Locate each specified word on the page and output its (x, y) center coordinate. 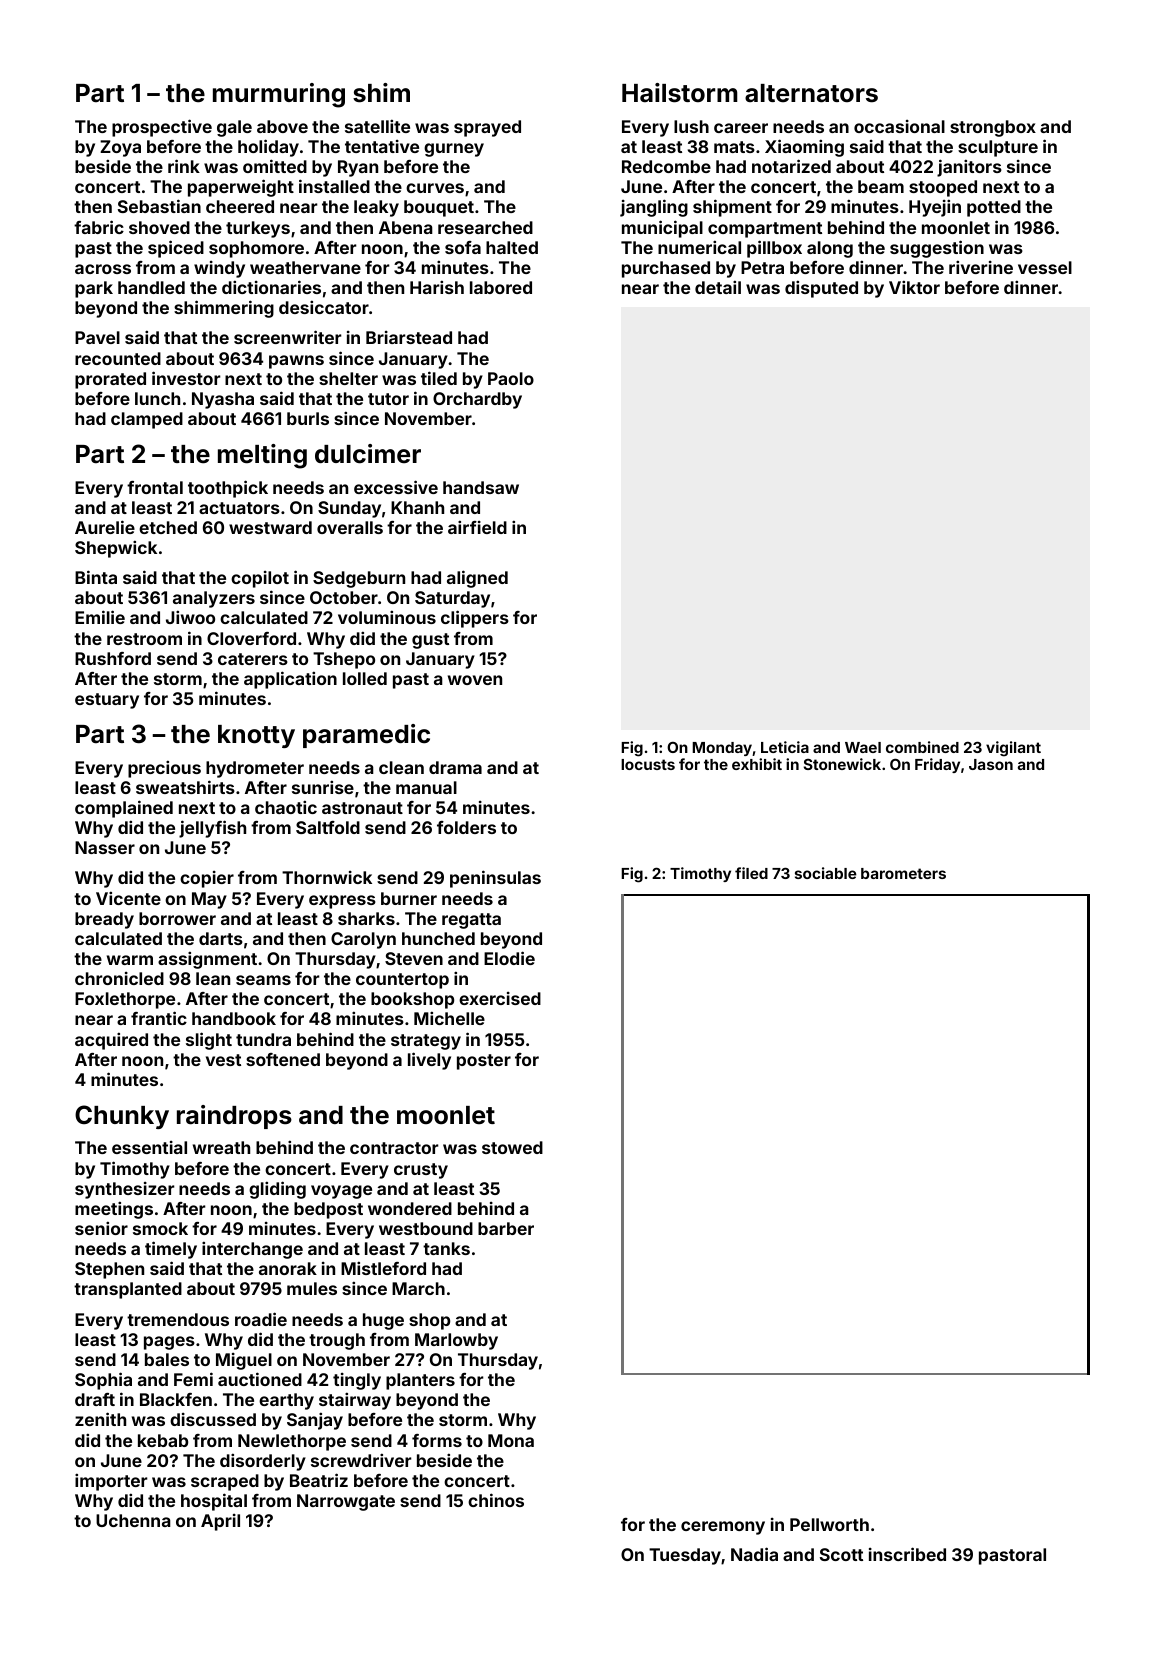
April (220, 1522)
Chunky (122, 1117)
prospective (162, 128)
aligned (477, 579)
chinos (496, 1500)
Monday (722, 749)
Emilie (100, 617)
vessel (1045, 267)
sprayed (487, 128)
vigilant (1013, 749)
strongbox (993, 128)
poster (484, 1062)
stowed (512, 1147)
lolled (365, 678)
